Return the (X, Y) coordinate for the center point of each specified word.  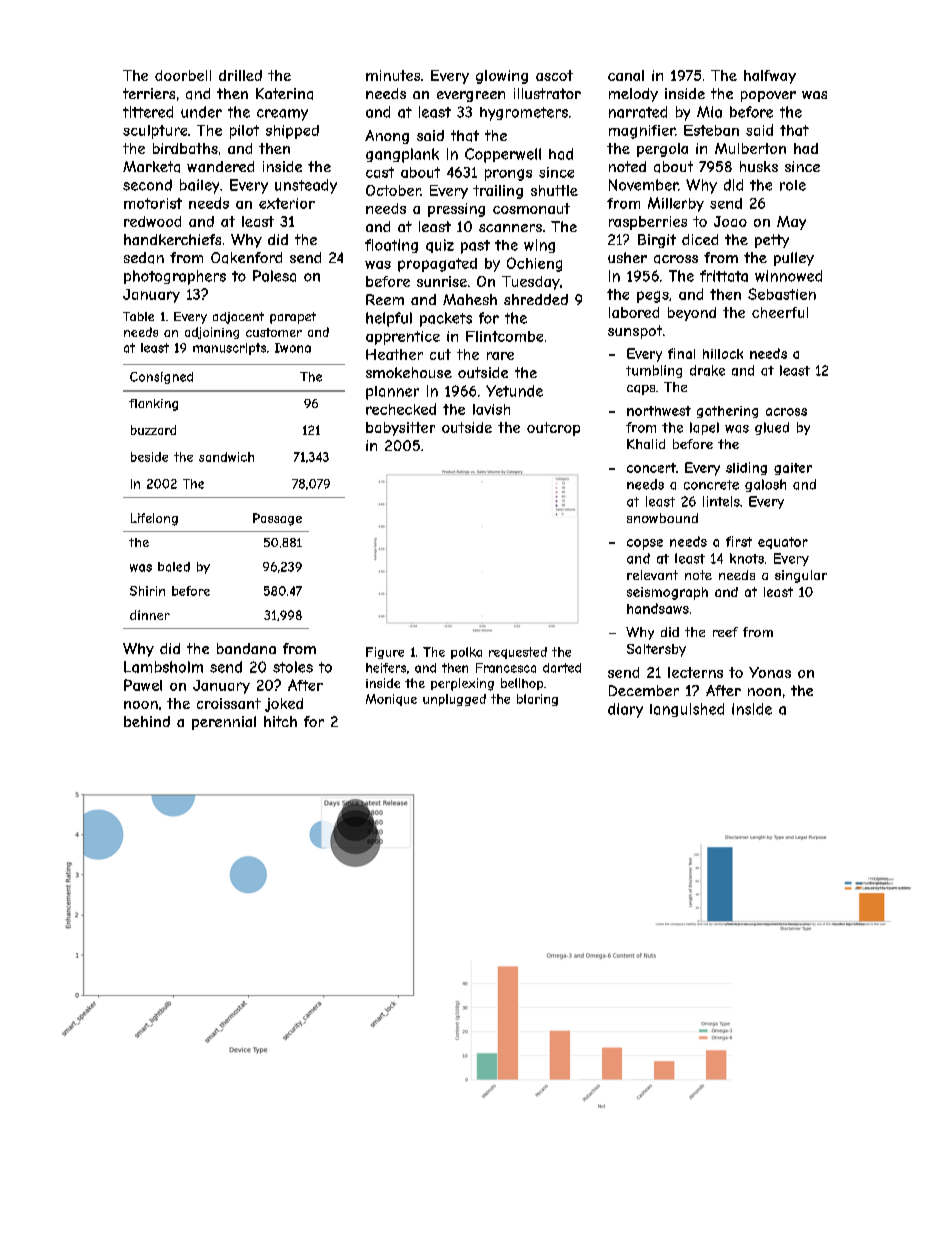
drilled (240, 75)
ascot (554, 75)
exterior (287, 203)
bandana (246, 648)
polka (466, 653)
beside (149, 457)
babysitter (400, 429)
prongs (508, 175)
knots (747, 558)
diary (625, 710)
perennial (224, 723)
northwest (659, 411)
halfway (770, 77)
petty (772, 241)
